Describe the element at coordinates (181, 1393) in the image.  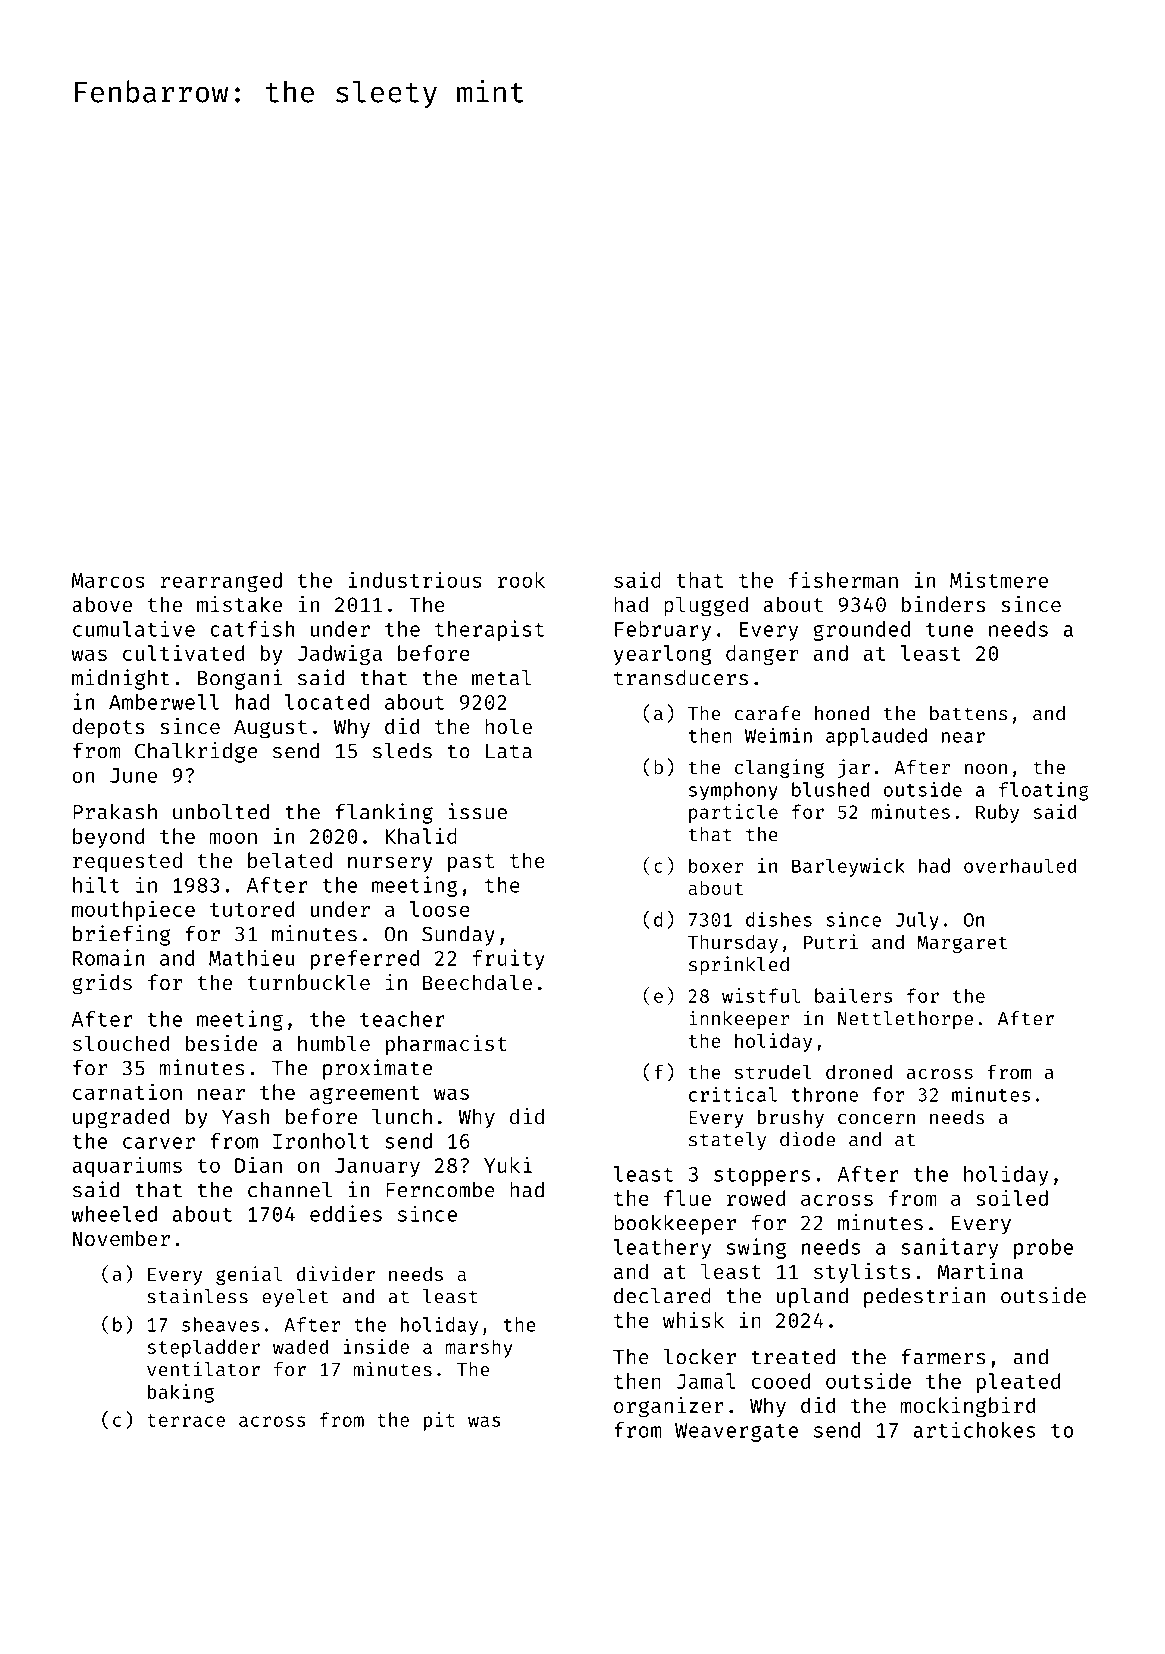
I see `baking` at that location.
